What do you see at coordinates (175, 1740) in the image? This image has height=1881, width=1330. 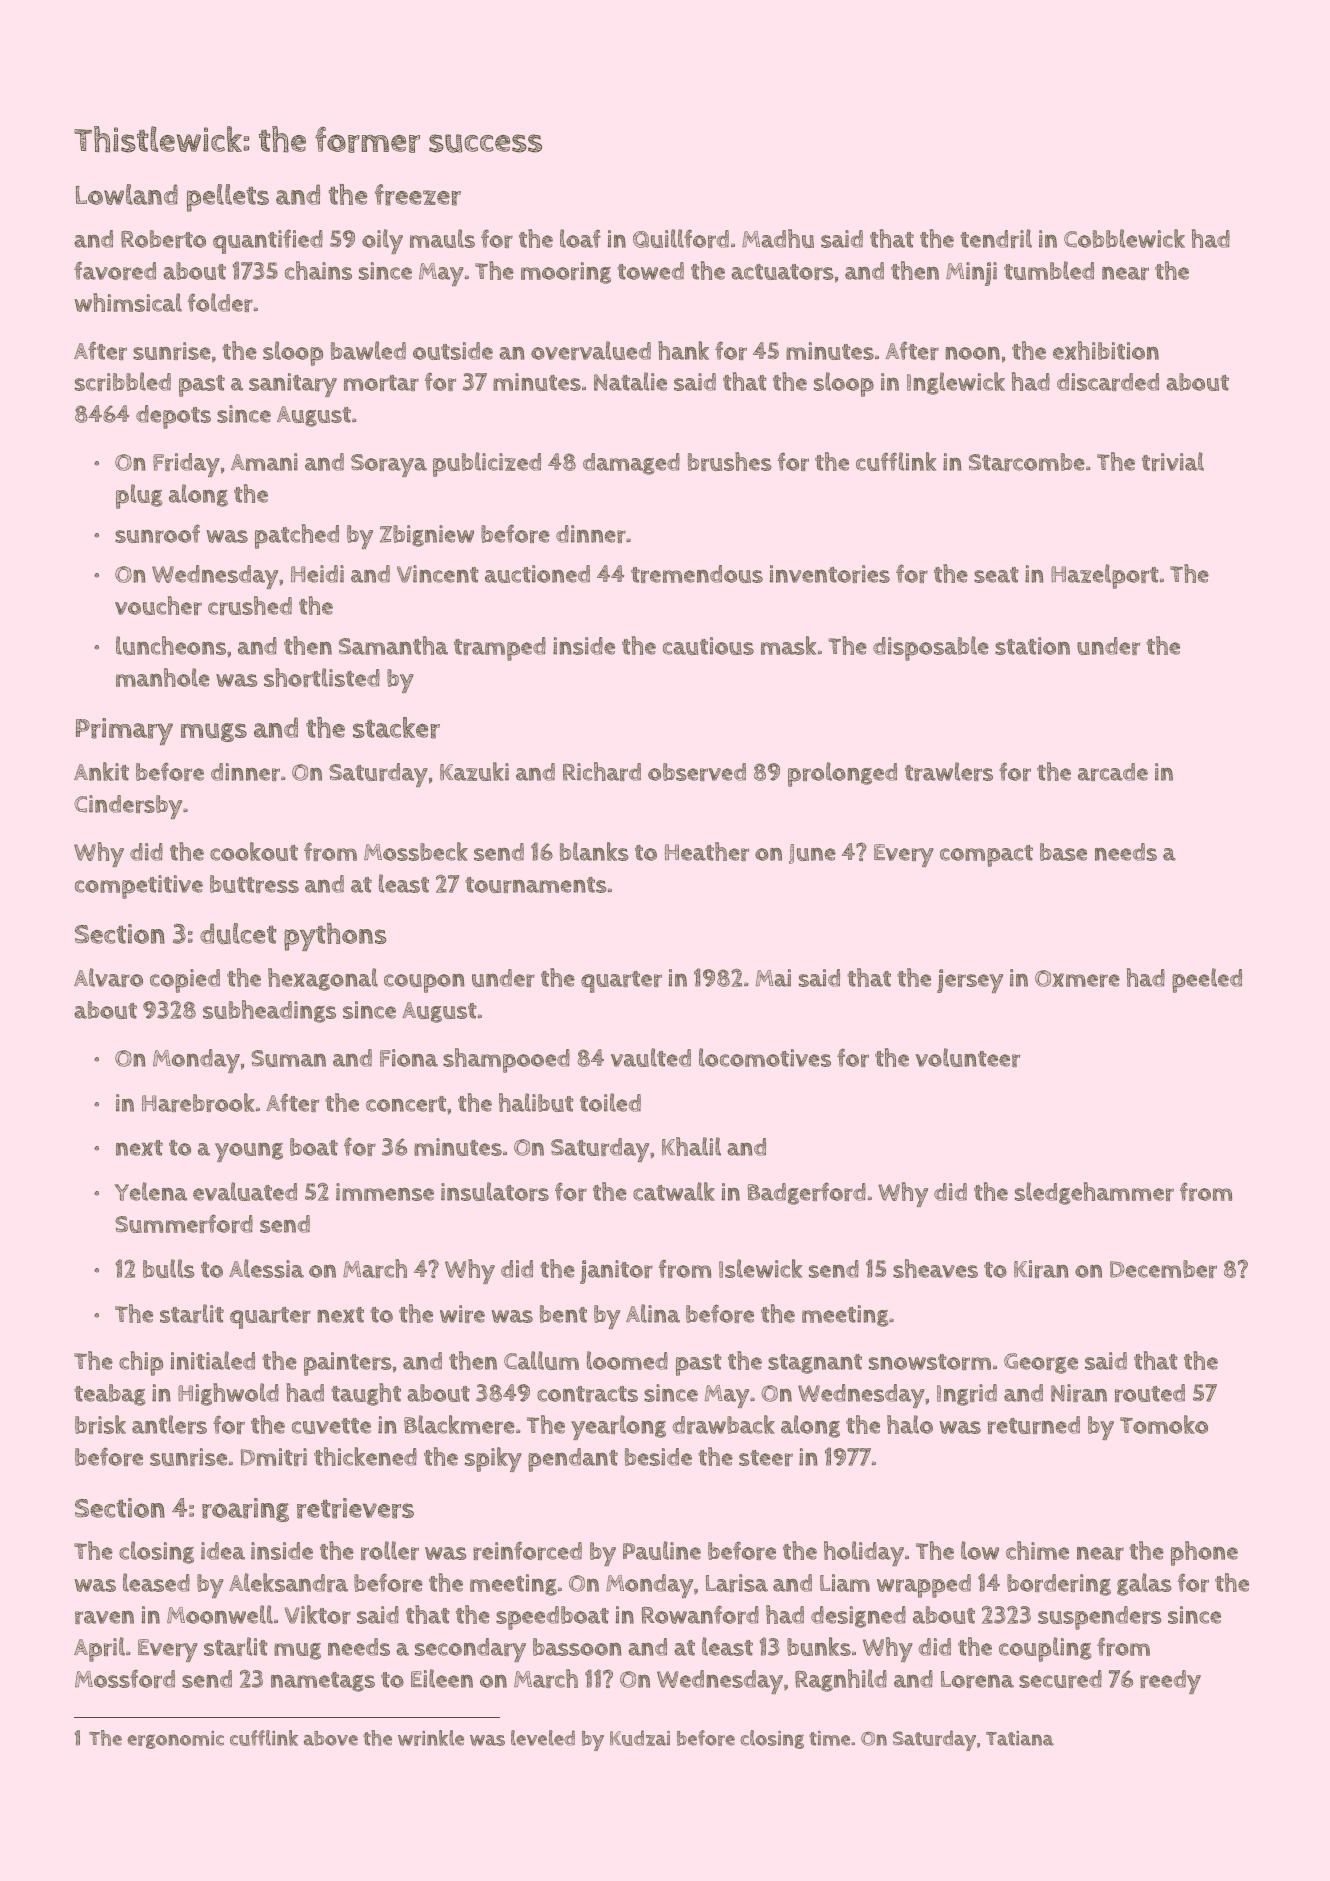 I see `ergonomic` at bounding box center [175, 1740].
